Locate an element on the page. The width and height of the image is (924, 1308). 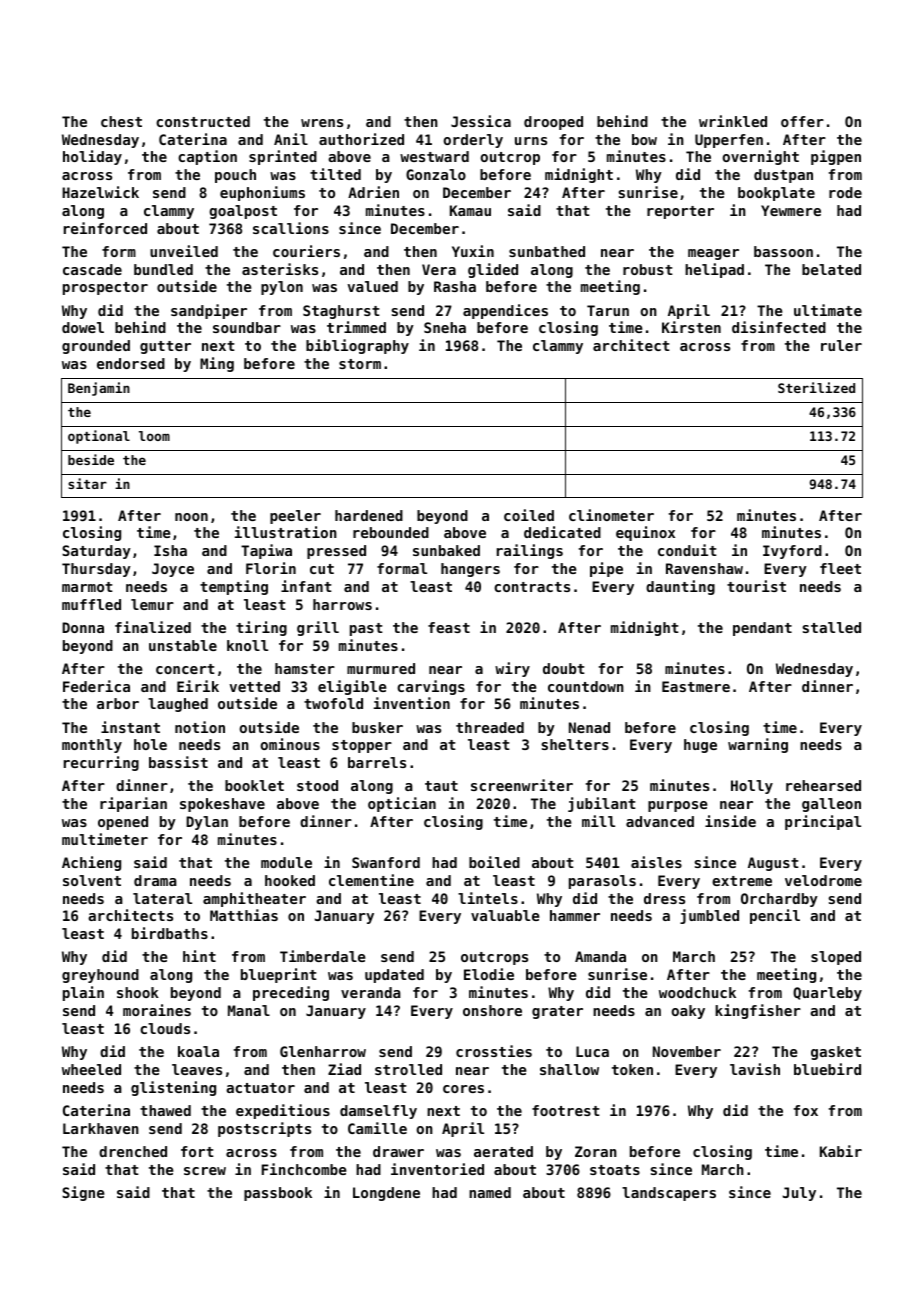
rode is located at coordinates (845, 192).
